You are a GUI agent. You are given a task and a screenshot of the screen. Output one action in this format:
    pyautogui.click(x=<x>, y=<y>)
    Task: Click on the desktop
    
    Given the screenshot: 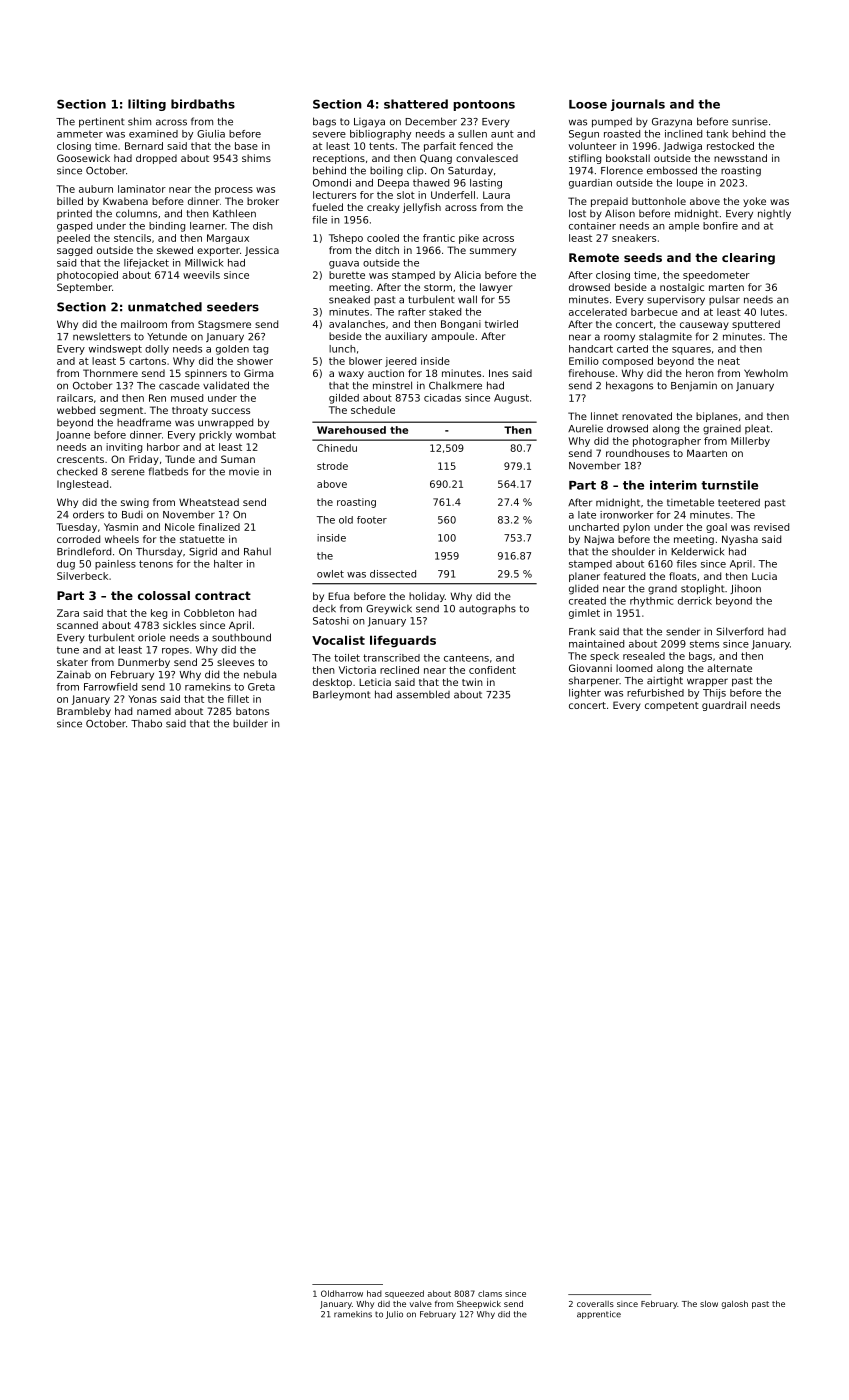 What is the action you would take?
    pyautogui.click(x=332, y=683)
